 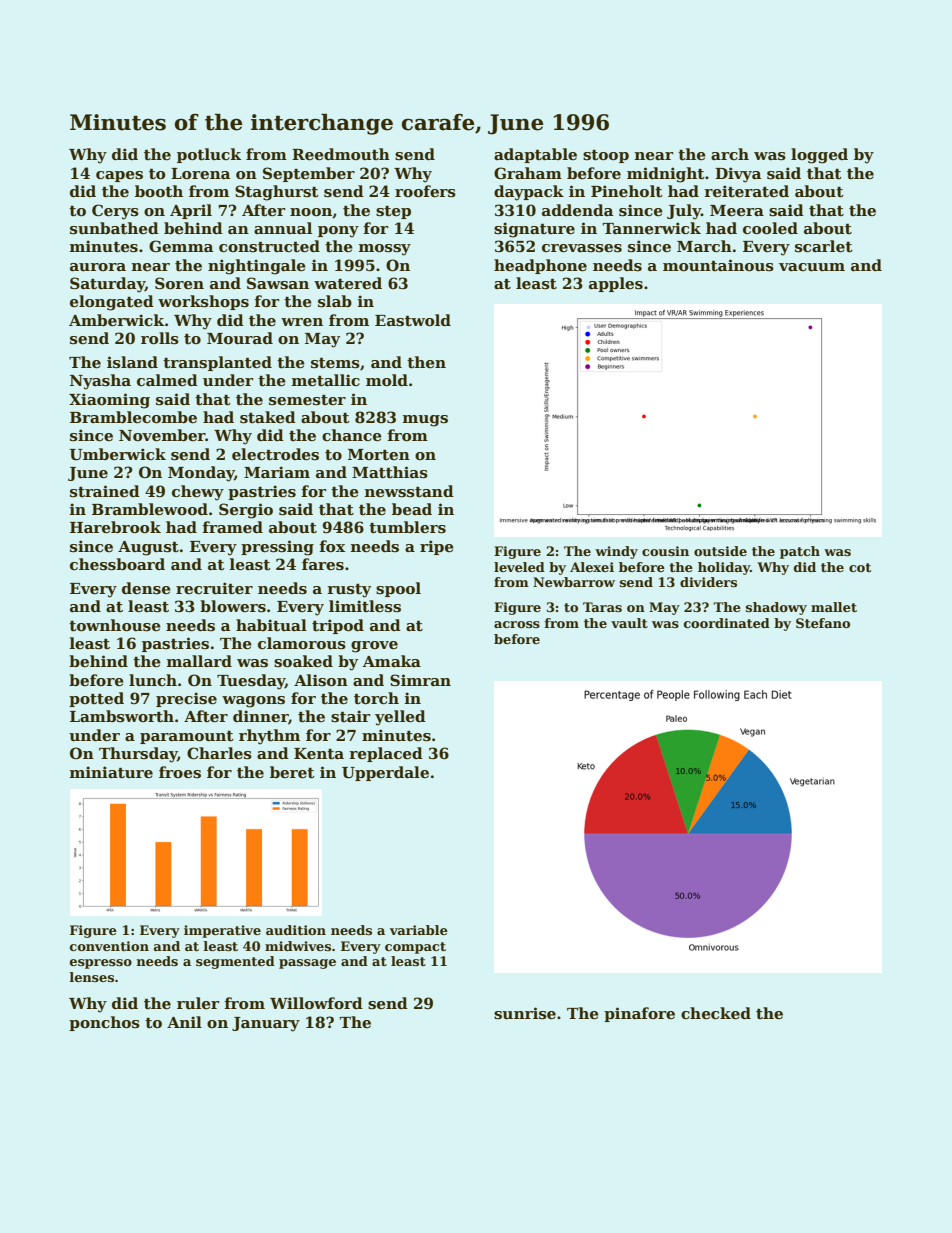 What do you see at coordinates (184, 1022) in the image?
I see `Anil` at bounding box center [184, 1022].
